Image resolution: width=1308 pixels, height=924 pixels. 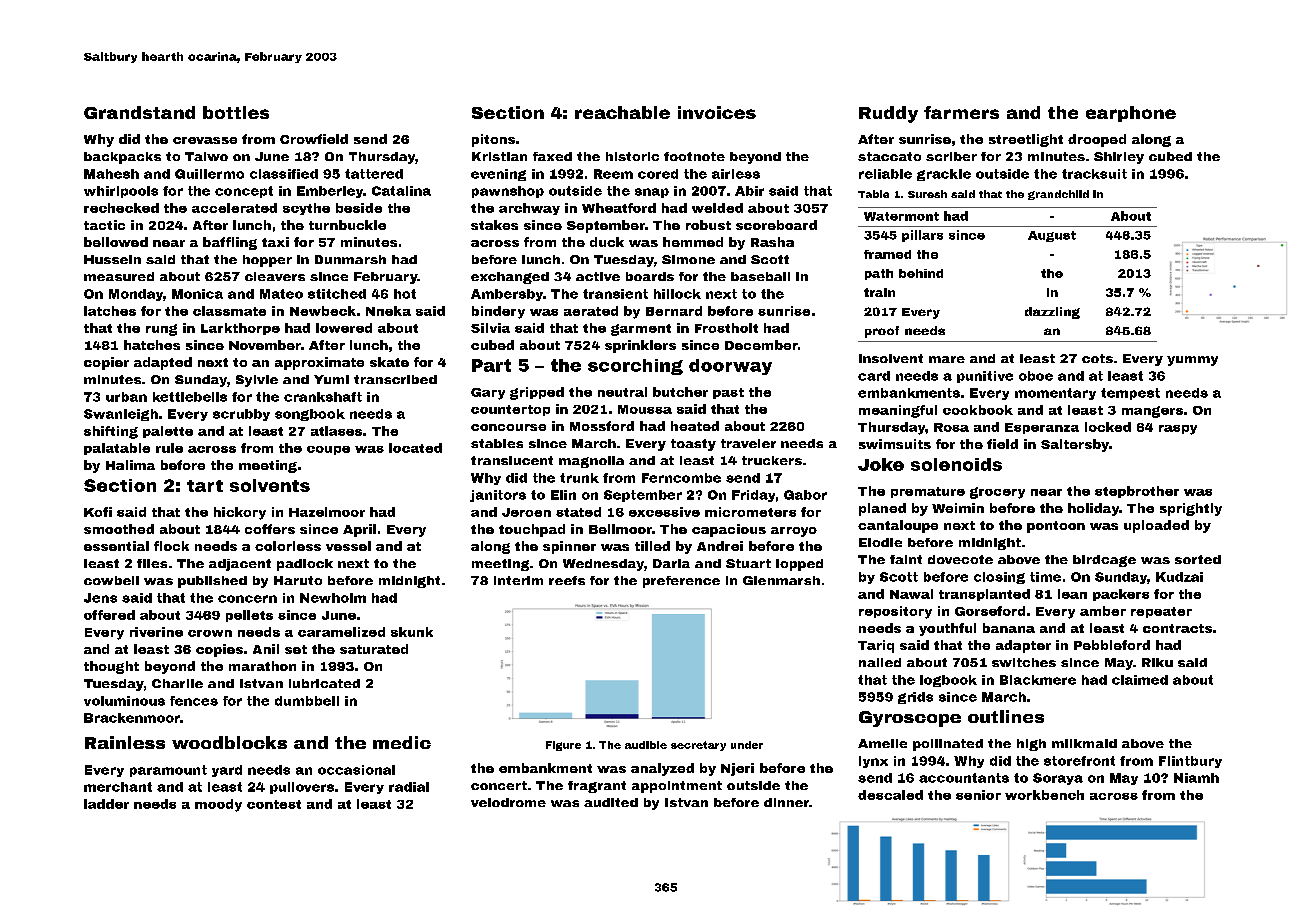 What do you see at coordinates (677, 294) in the screenshot?
I see `hillock` at bounding box center [677, 294].
